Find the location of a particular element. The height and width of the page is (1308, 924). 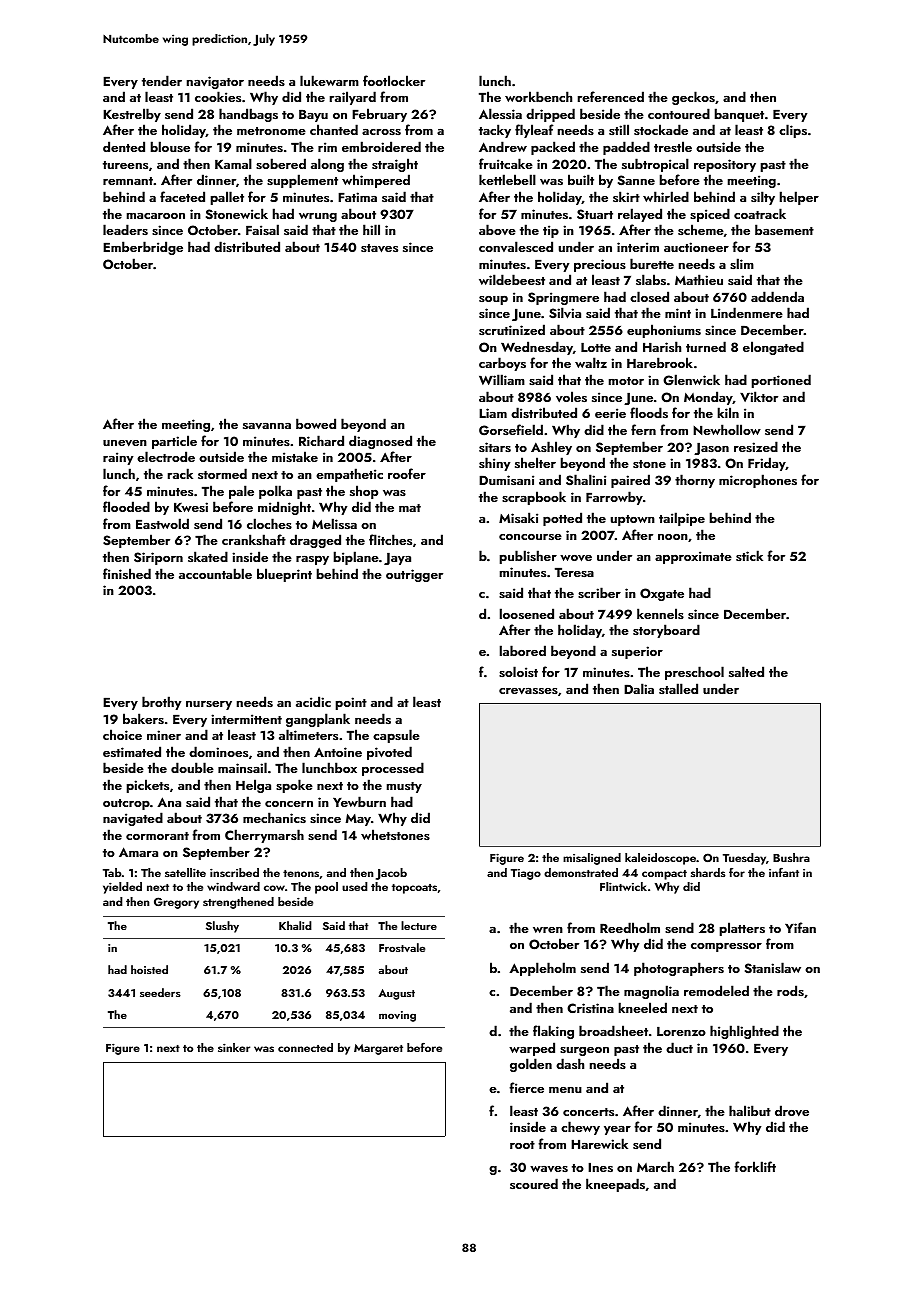

Gorsefield is located at coordinates (511, 430).
